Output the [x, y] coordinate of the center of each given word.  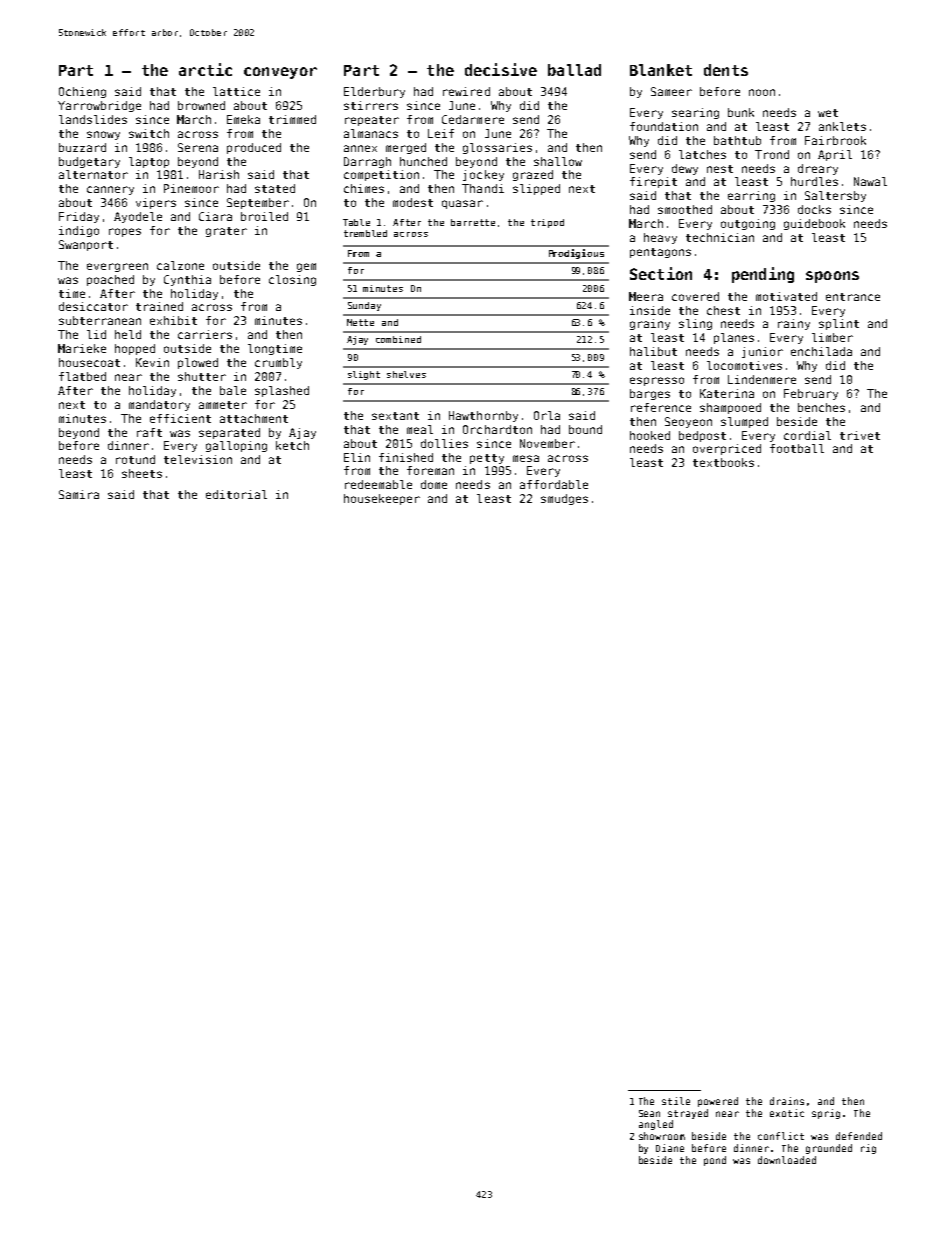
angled [656, 1125]
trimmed [292, 119]
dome [434, 484]
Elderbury [374, 92]
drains [787, 1101]
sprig [826, 1114]
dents [726, 70]
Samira [79, 494]
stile [676, 1101]
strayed [688, 1114]
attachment [254, 418]
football [797, 448]
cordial [807, 435]
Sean [649, 1113]
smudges [564, 499]
